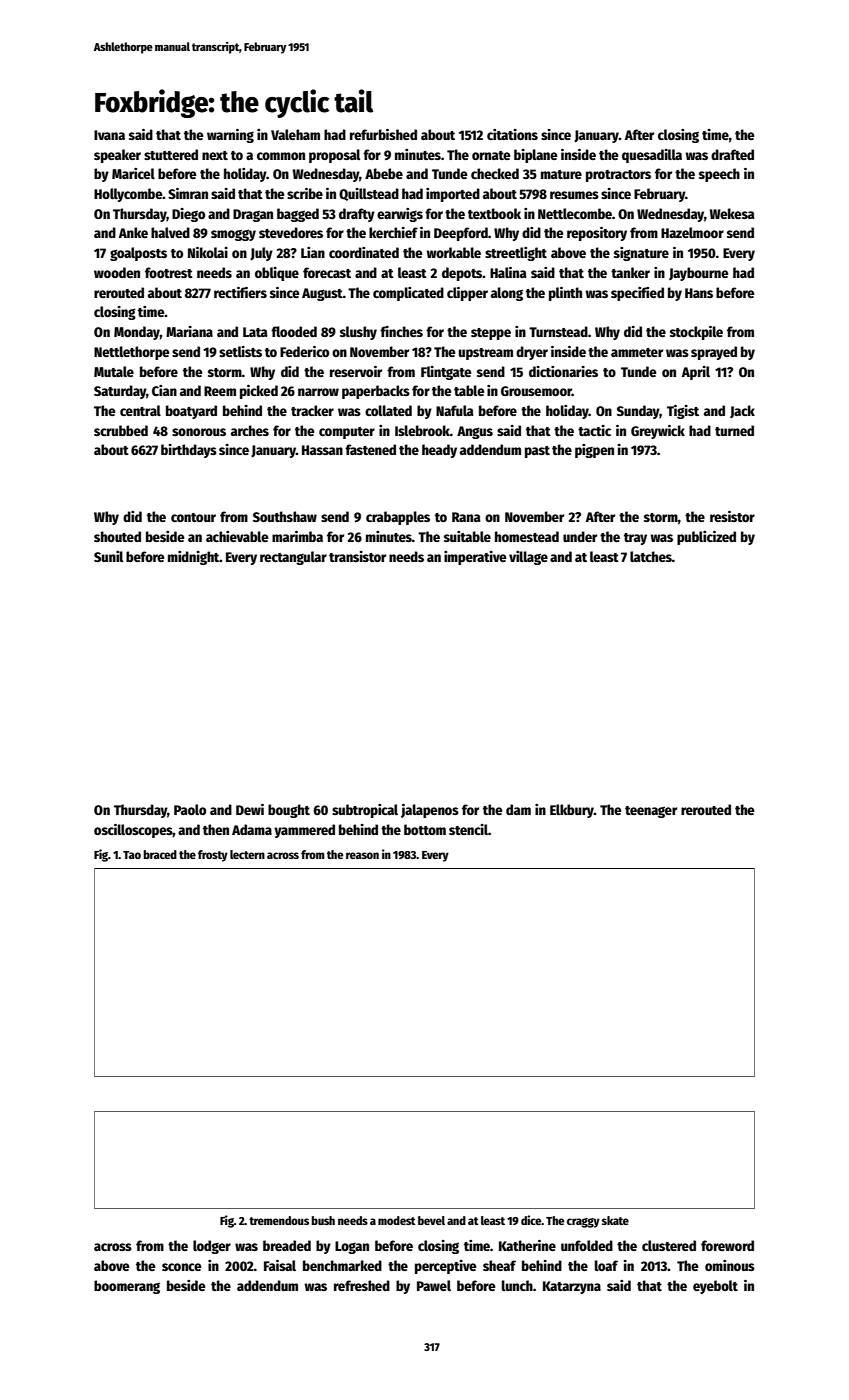 The height and width of the screenshot is (1400, 849). I want to click on depots, so click(462, 274).
